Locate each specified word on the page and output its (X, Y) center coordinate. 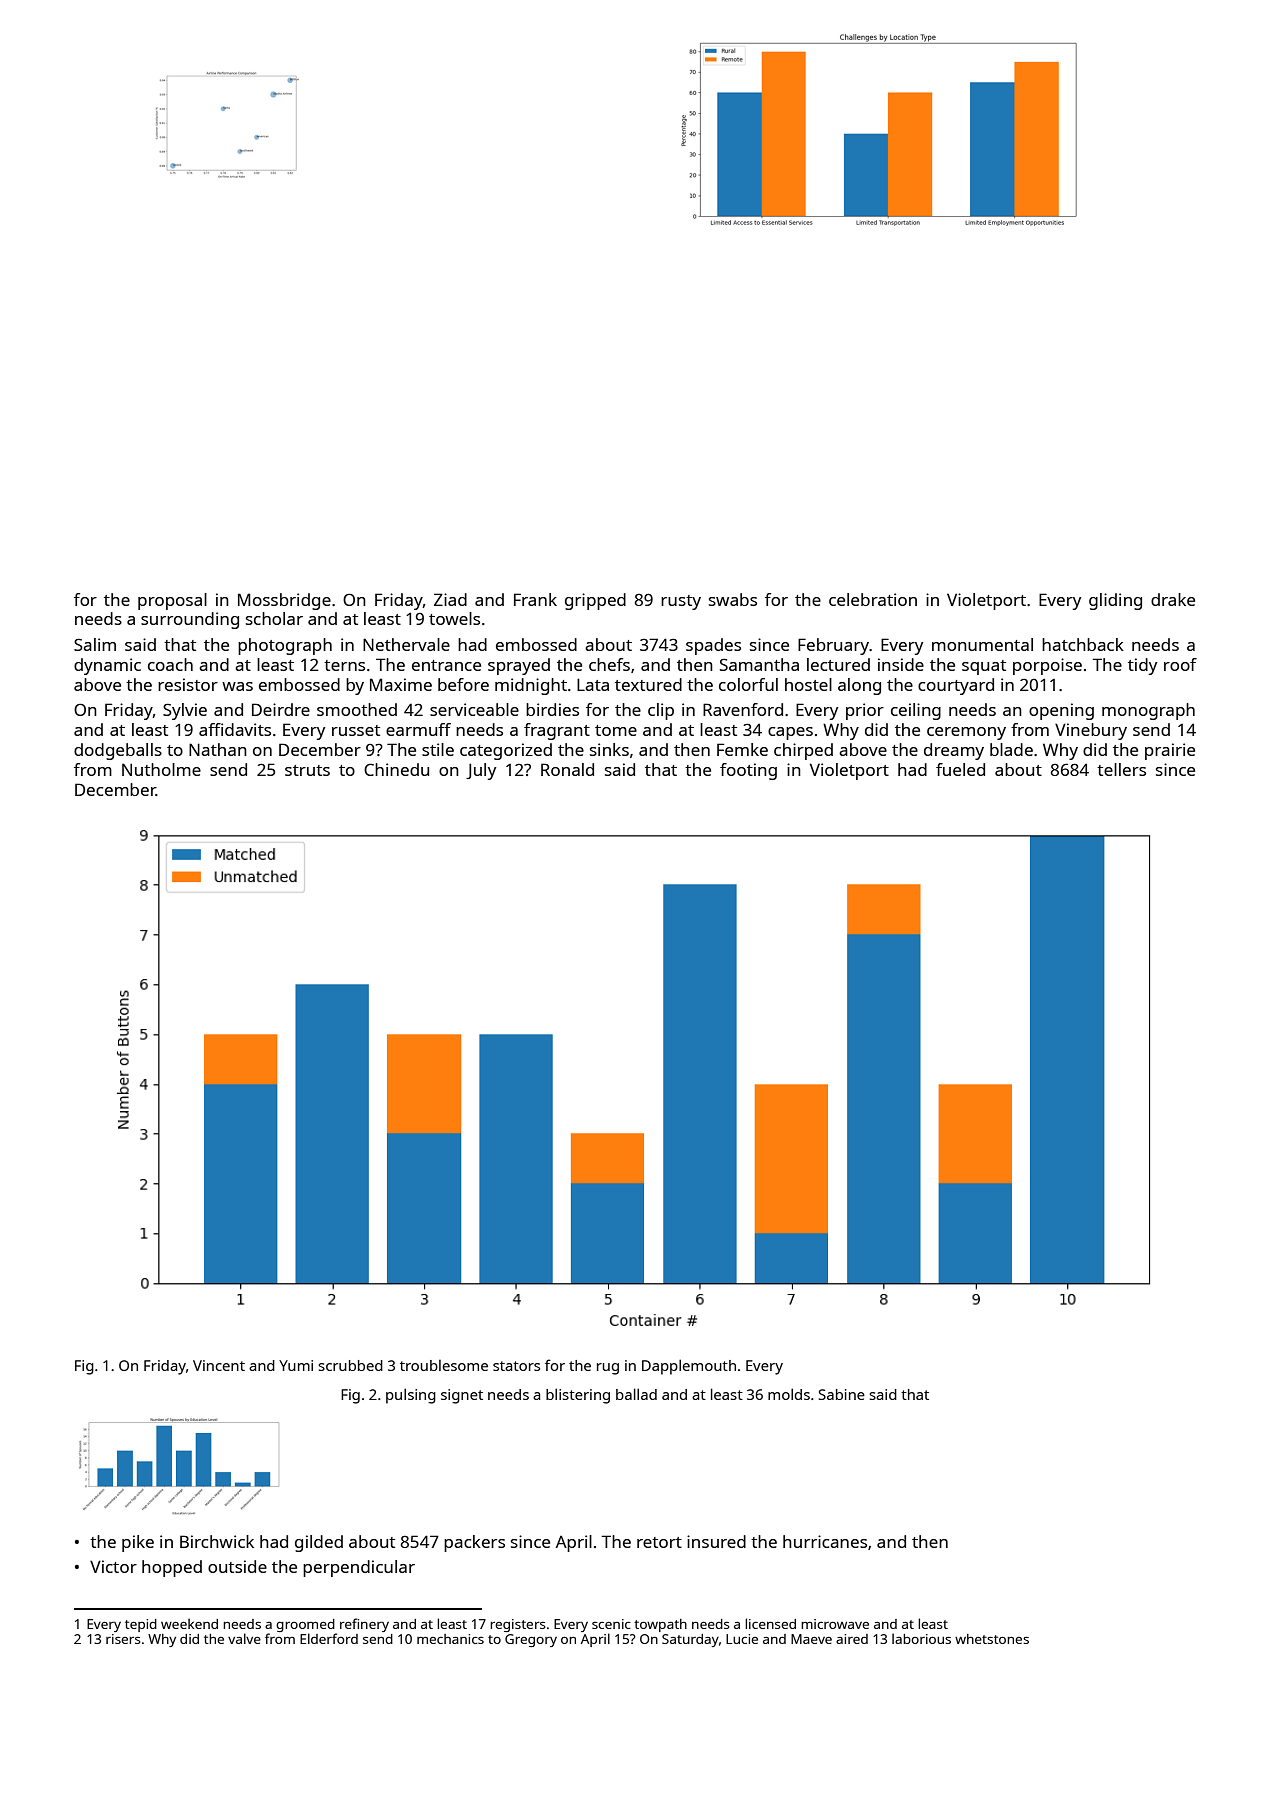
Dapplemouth (689, 1367)
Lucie (742, 1639)
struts (307, 770)
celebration (873, 599)
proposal (172, 601)
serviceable (474, 709)
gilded (319, 1543)
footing (748, 771)
